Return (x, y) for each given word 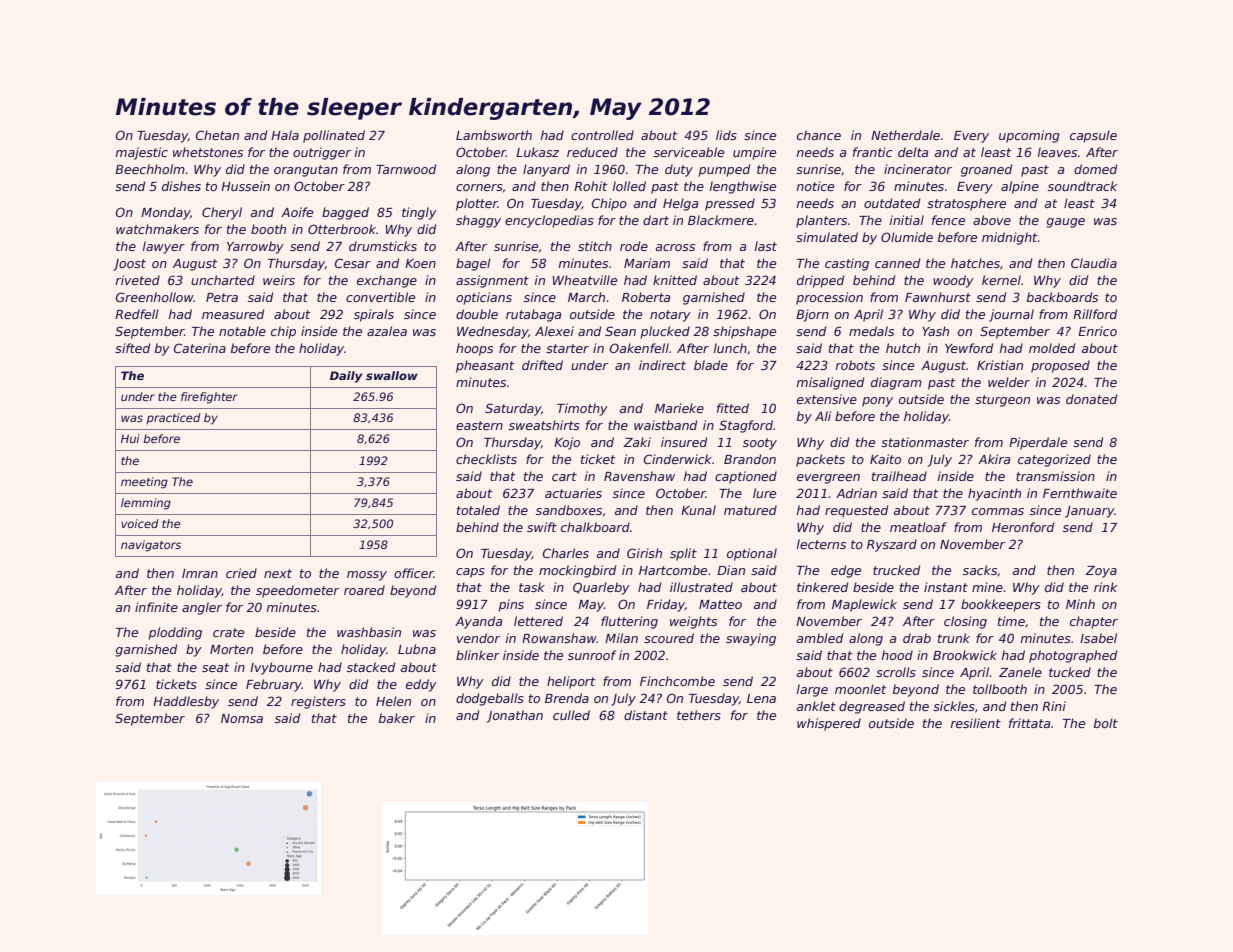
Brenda (567, 698)
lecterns (821, 544)
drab (917, 638)
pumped (724, 170)
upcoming (1029, 136)
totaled (478, 510)
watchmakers (157, 229)
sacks (980, 570)
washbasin (369, 632)
